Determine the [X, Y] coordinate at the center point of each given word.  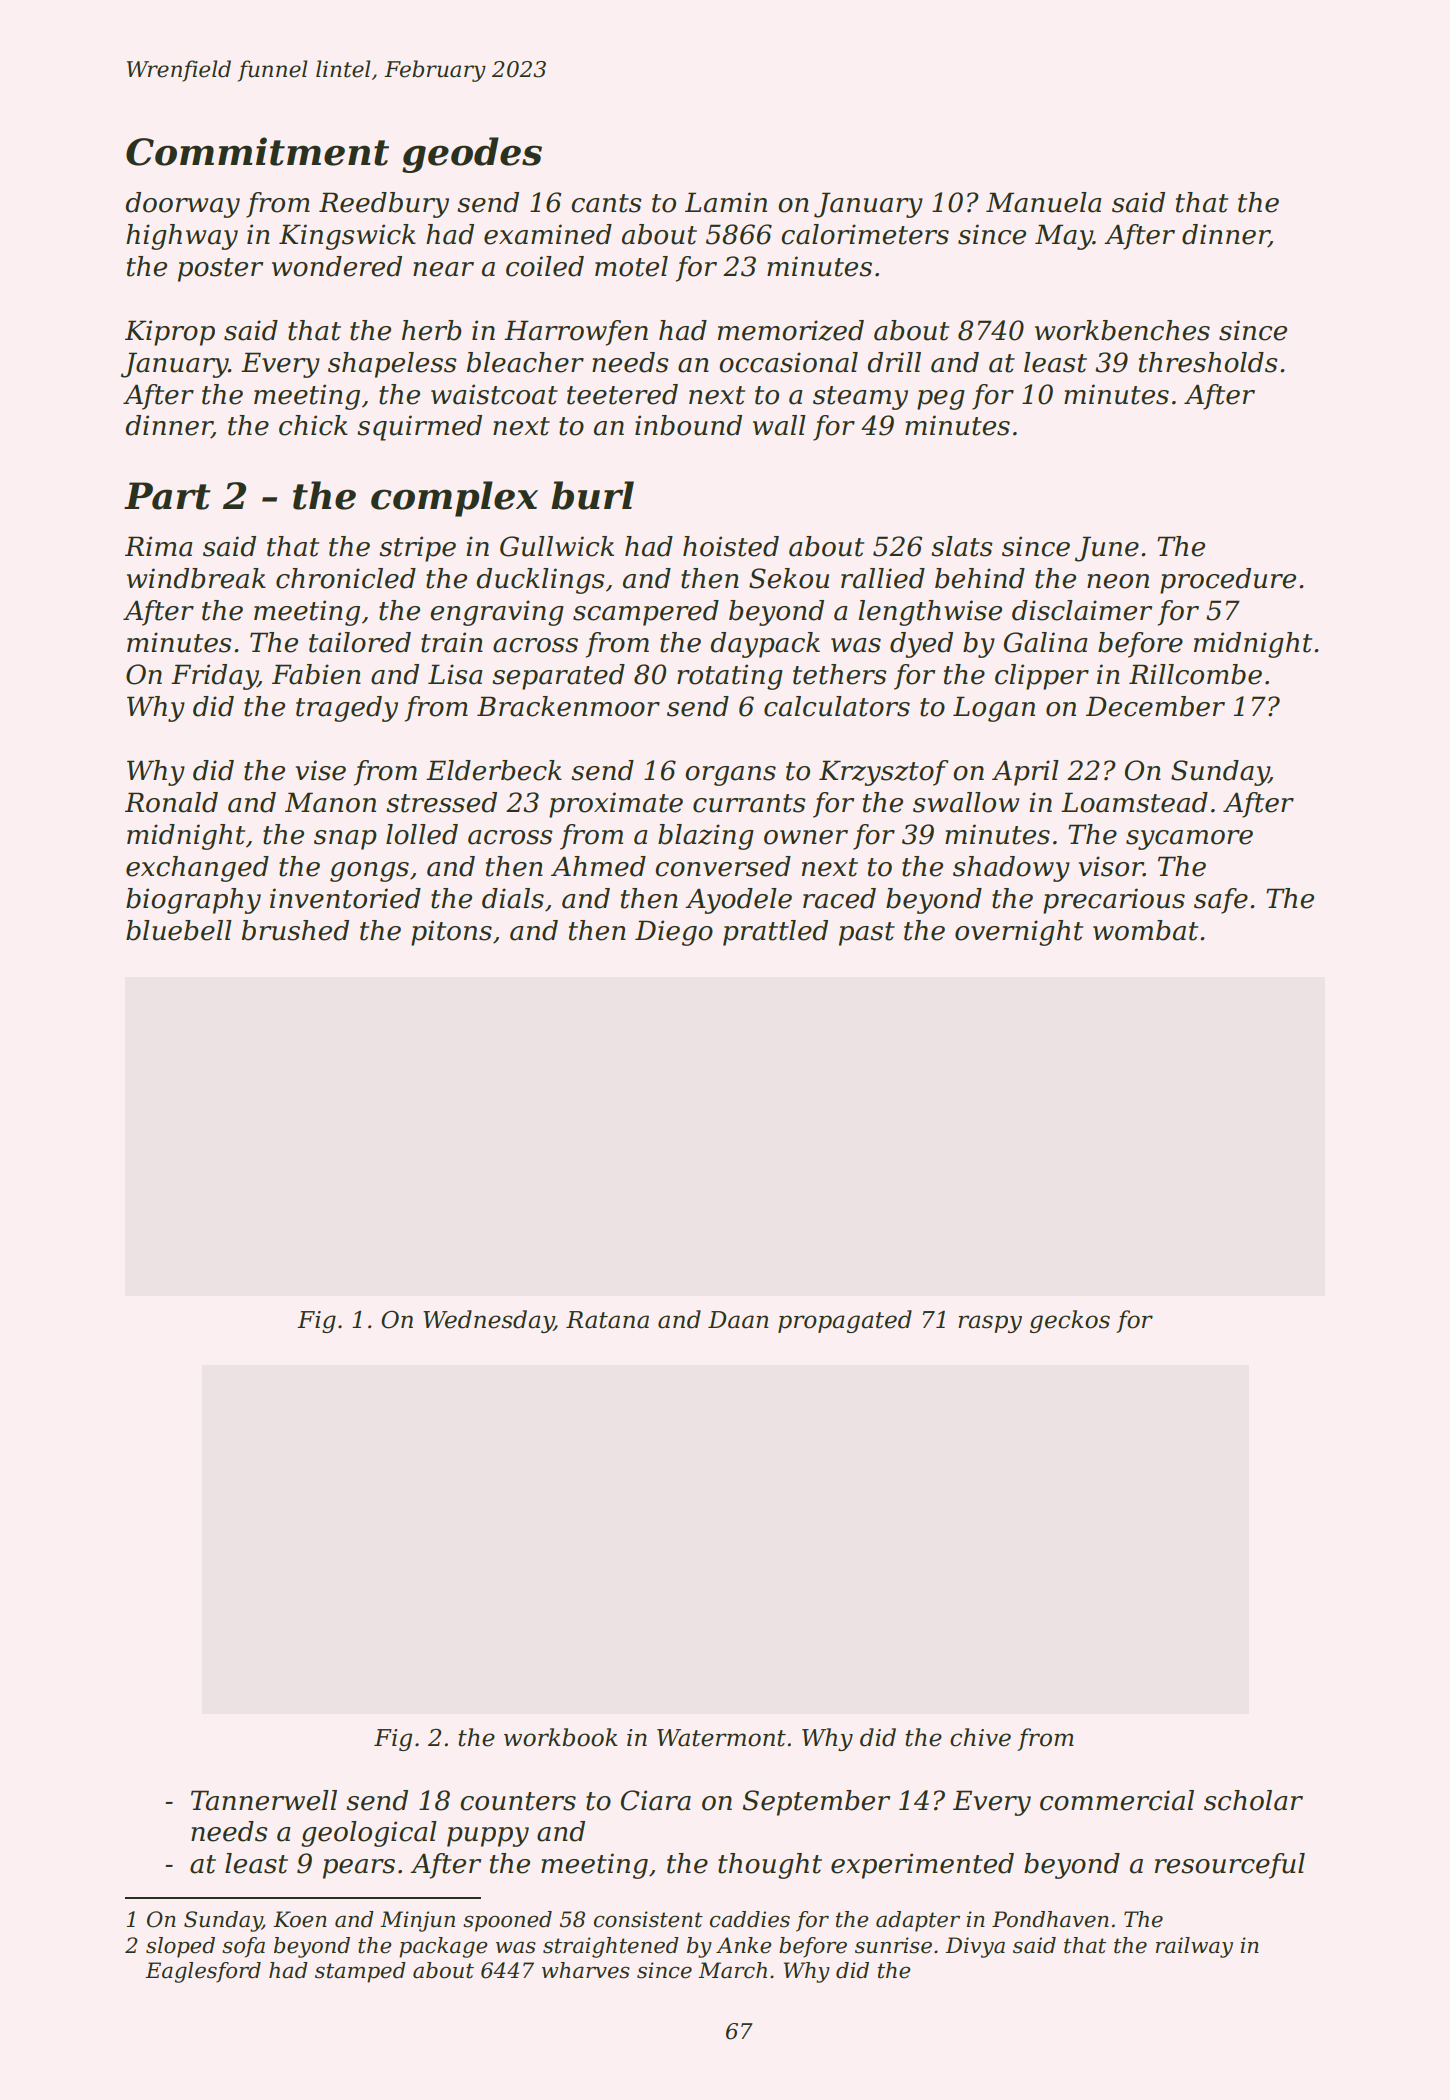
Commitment [257, 151]
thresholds [1208, 362]
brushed [295, 930]
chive [980, 1737]
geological [369, 1834]
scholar [1253, 1800]
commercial [1117, 1800]
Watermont [721, 1738]
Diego [674, 933]
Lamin [726, 202]
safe [1221, 901]
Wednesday [488, 1321]
